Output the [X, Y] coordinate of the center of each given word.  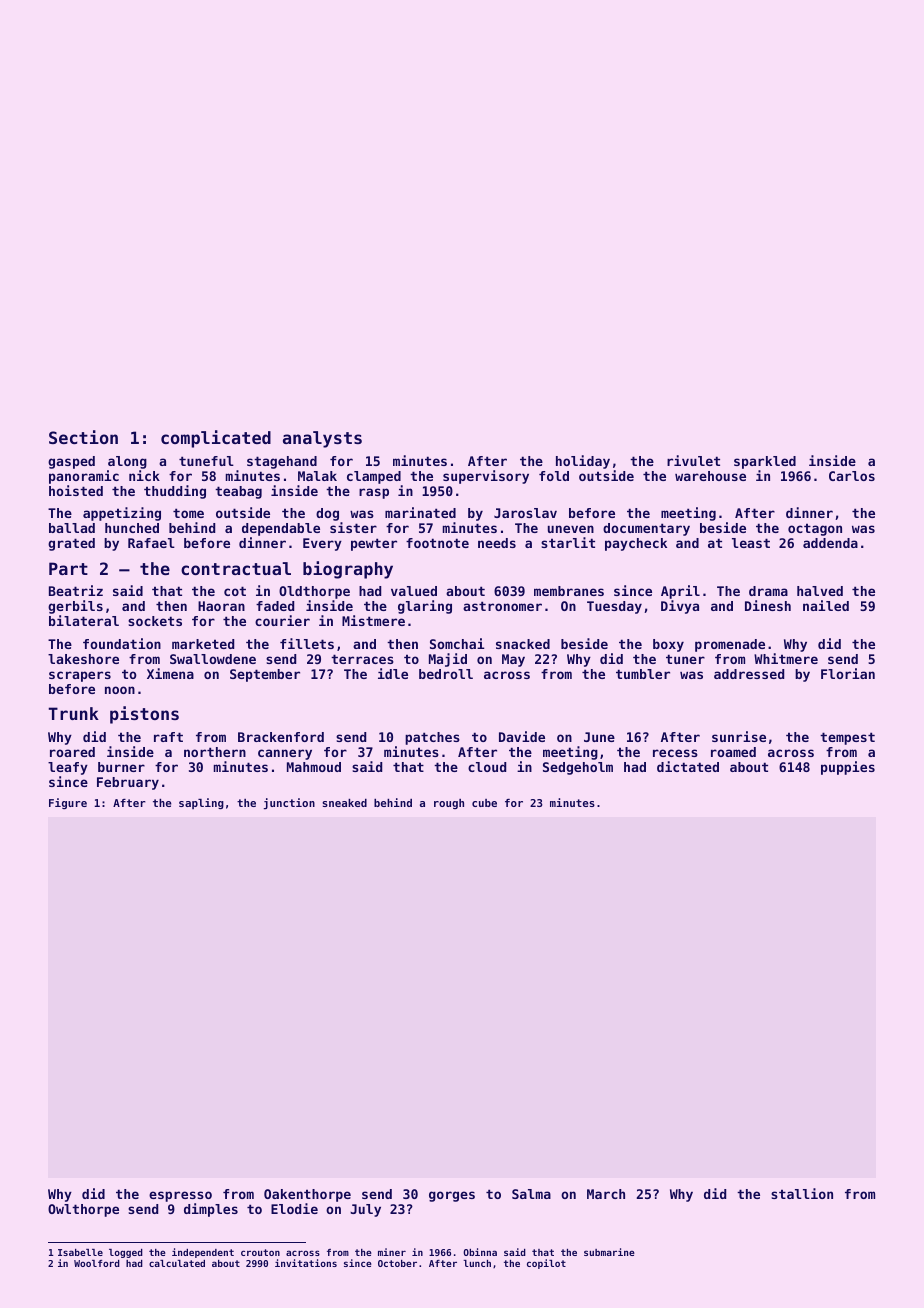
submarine [609, 1252]
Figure [68, 803]
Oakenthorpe [307, 1195]
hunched [132, 528]
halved [820, 591]
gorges [452, 1196]
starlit [568, 542]
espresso [180, 1196]
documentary [646, 529]
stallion [802, 1193]
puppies [848, 768]
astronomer [502, 606]
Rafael [151, 543]
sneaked [344, 803]
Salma [531, 1194]
